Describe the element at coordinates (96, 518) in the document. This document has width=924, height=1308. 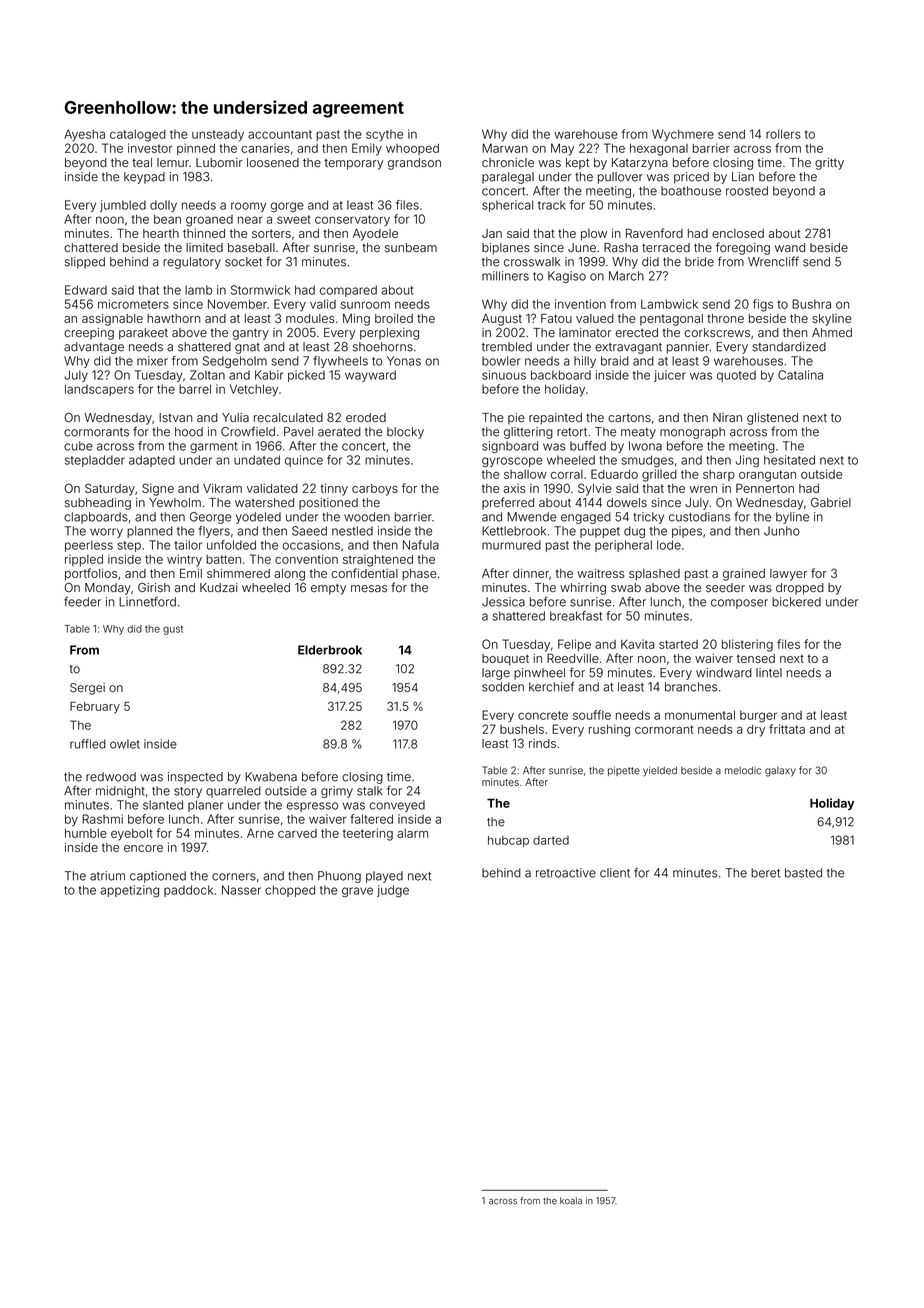
I see `clapboards` at that location.
